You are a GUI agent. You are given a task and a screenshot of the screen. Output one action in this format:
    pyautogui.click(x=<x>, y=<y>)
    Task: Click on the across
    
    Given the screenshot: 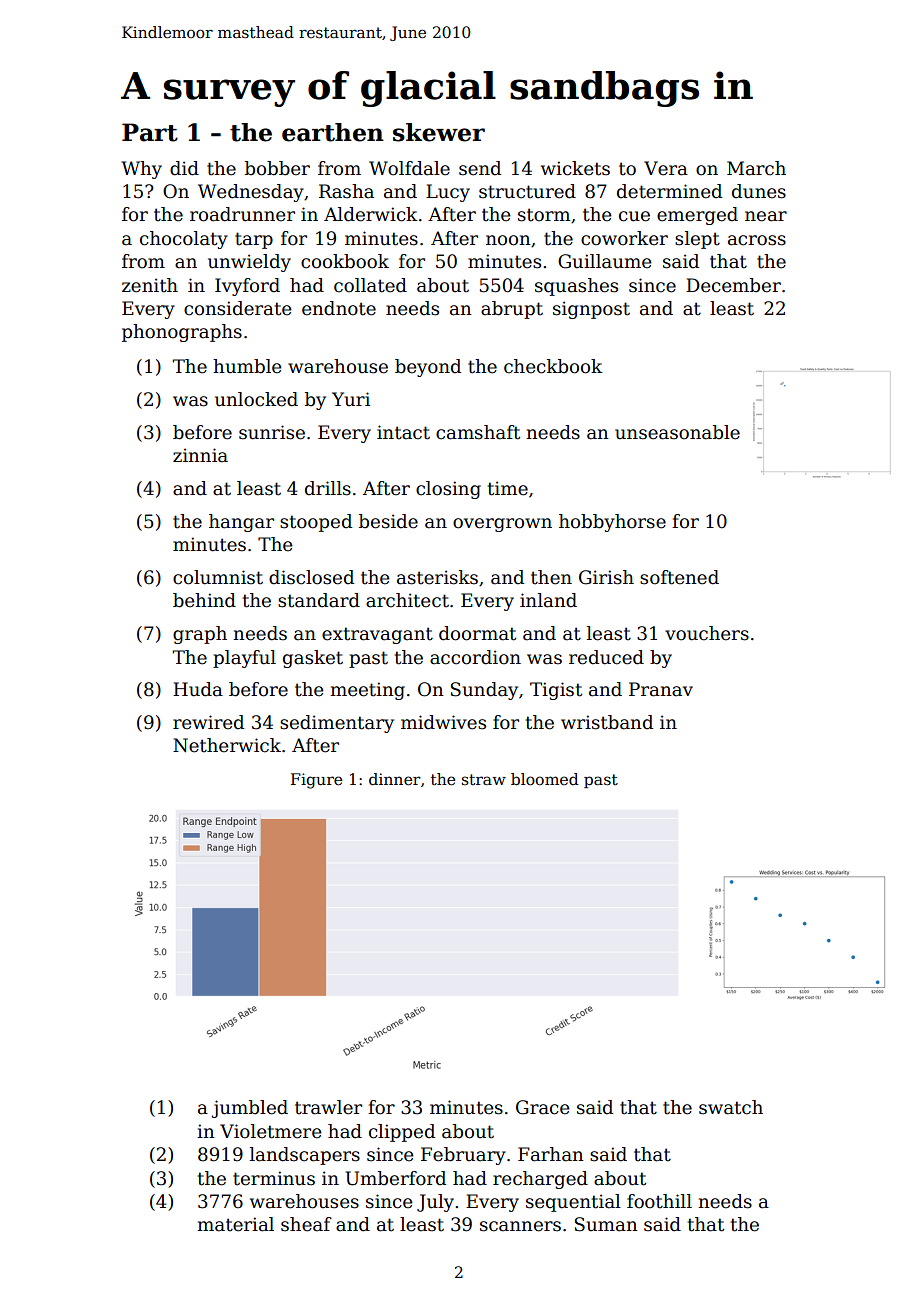 What is the action you would take?
    pyautogui.click(x=757, y=240)
